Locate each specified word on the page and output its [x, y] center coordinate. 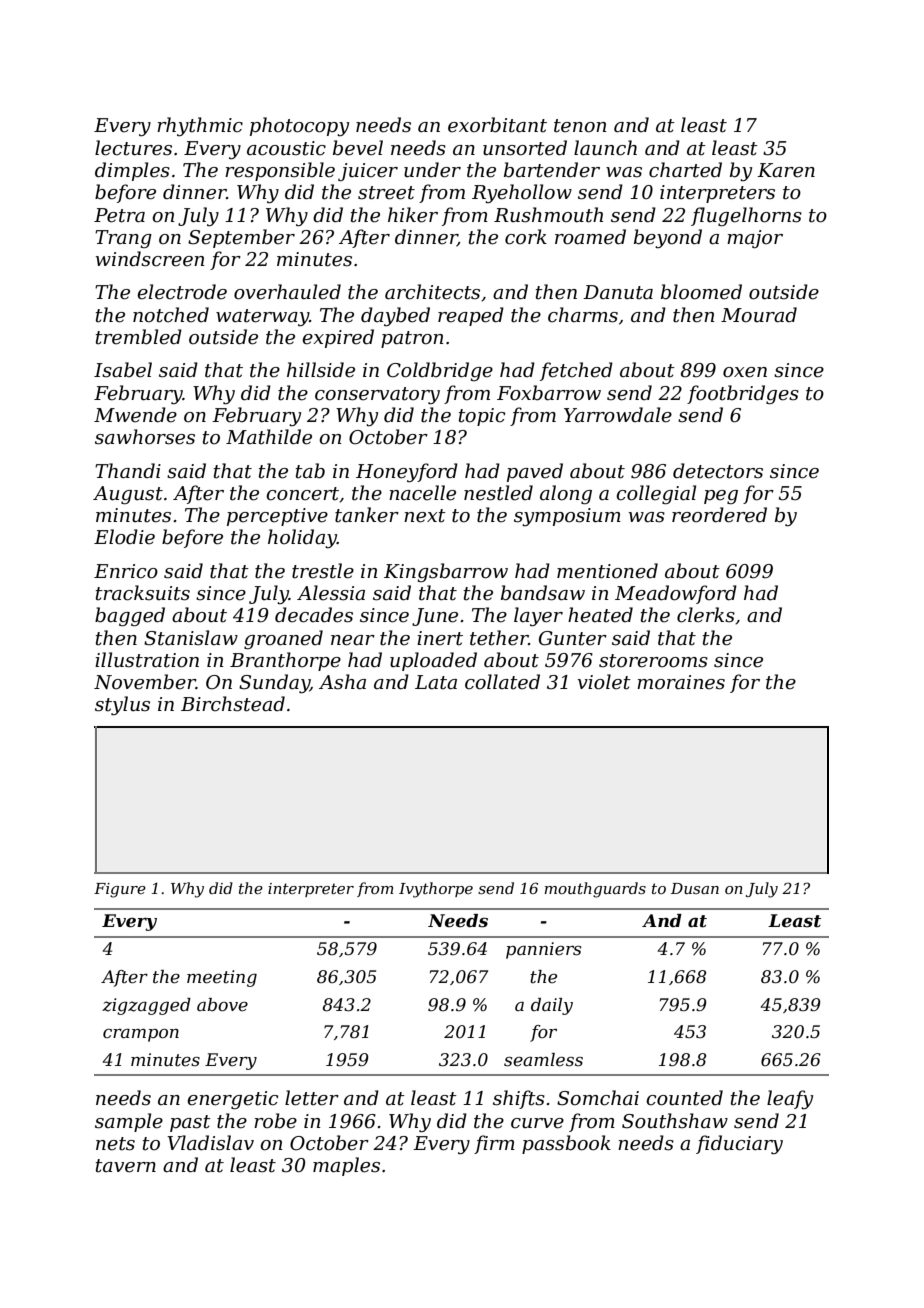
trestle [323, 571]
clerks [706, 615]
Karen [786, 170]
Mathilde [269, 437]
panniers [543, 950]
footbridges [743, 394]
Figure [120, 890]
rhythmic [200, 126]
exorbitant [497, 125]
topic [482, 417]
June [435, 617]
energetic [232, 1100]
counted [684, 1098]
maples [346, 1166]
